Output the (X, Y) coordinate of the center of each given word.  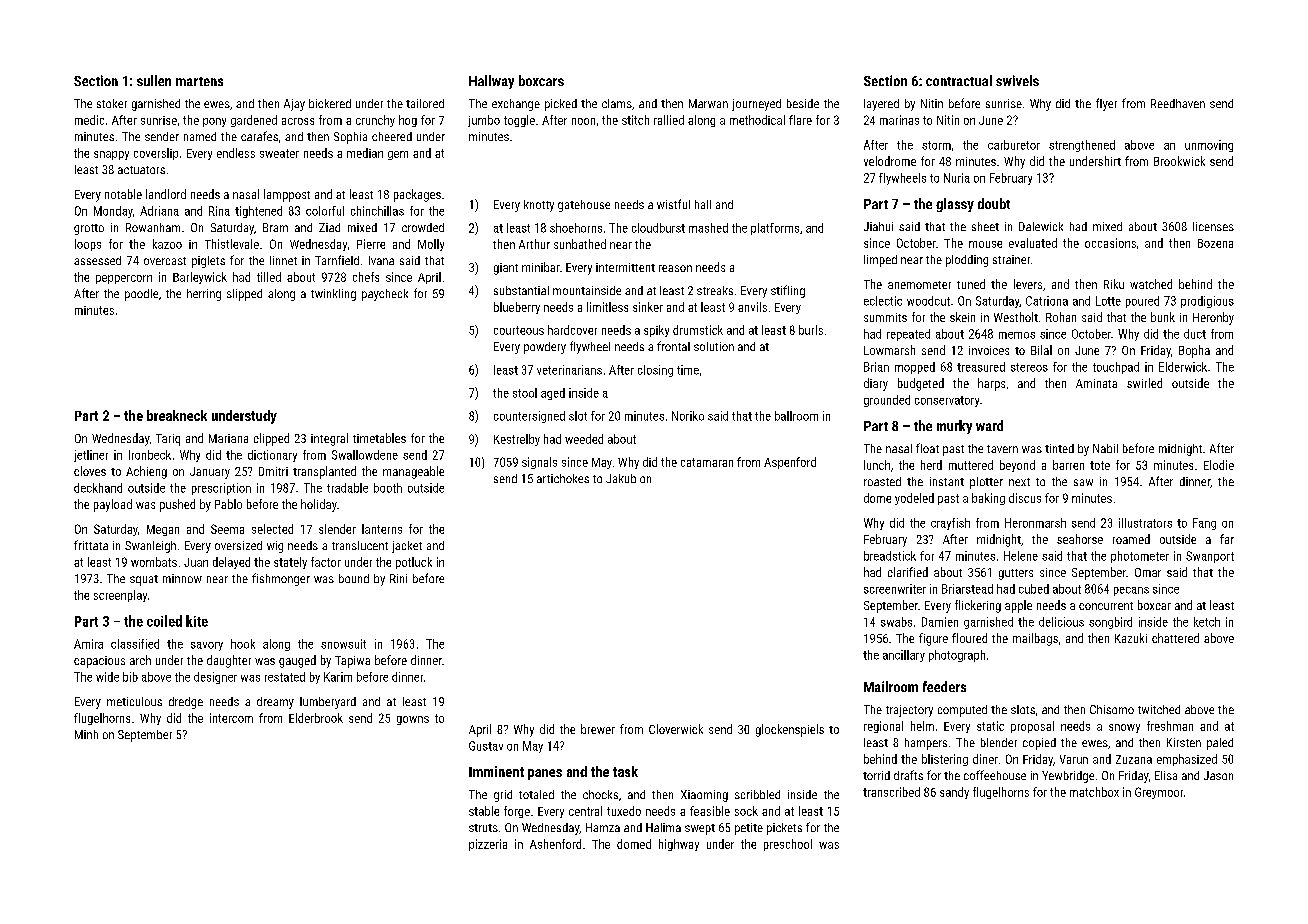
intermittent (625, 267)
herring (204, 295)
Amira (88, 644)
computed (962, 711)
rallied (669, 120)
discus (1025, 498)
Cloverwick (676, 729)
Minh (86, 734)
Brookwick (1179, 161)
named (200, 136)
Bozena (1215, 243)
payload (113, 505)
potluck (414, 563)
